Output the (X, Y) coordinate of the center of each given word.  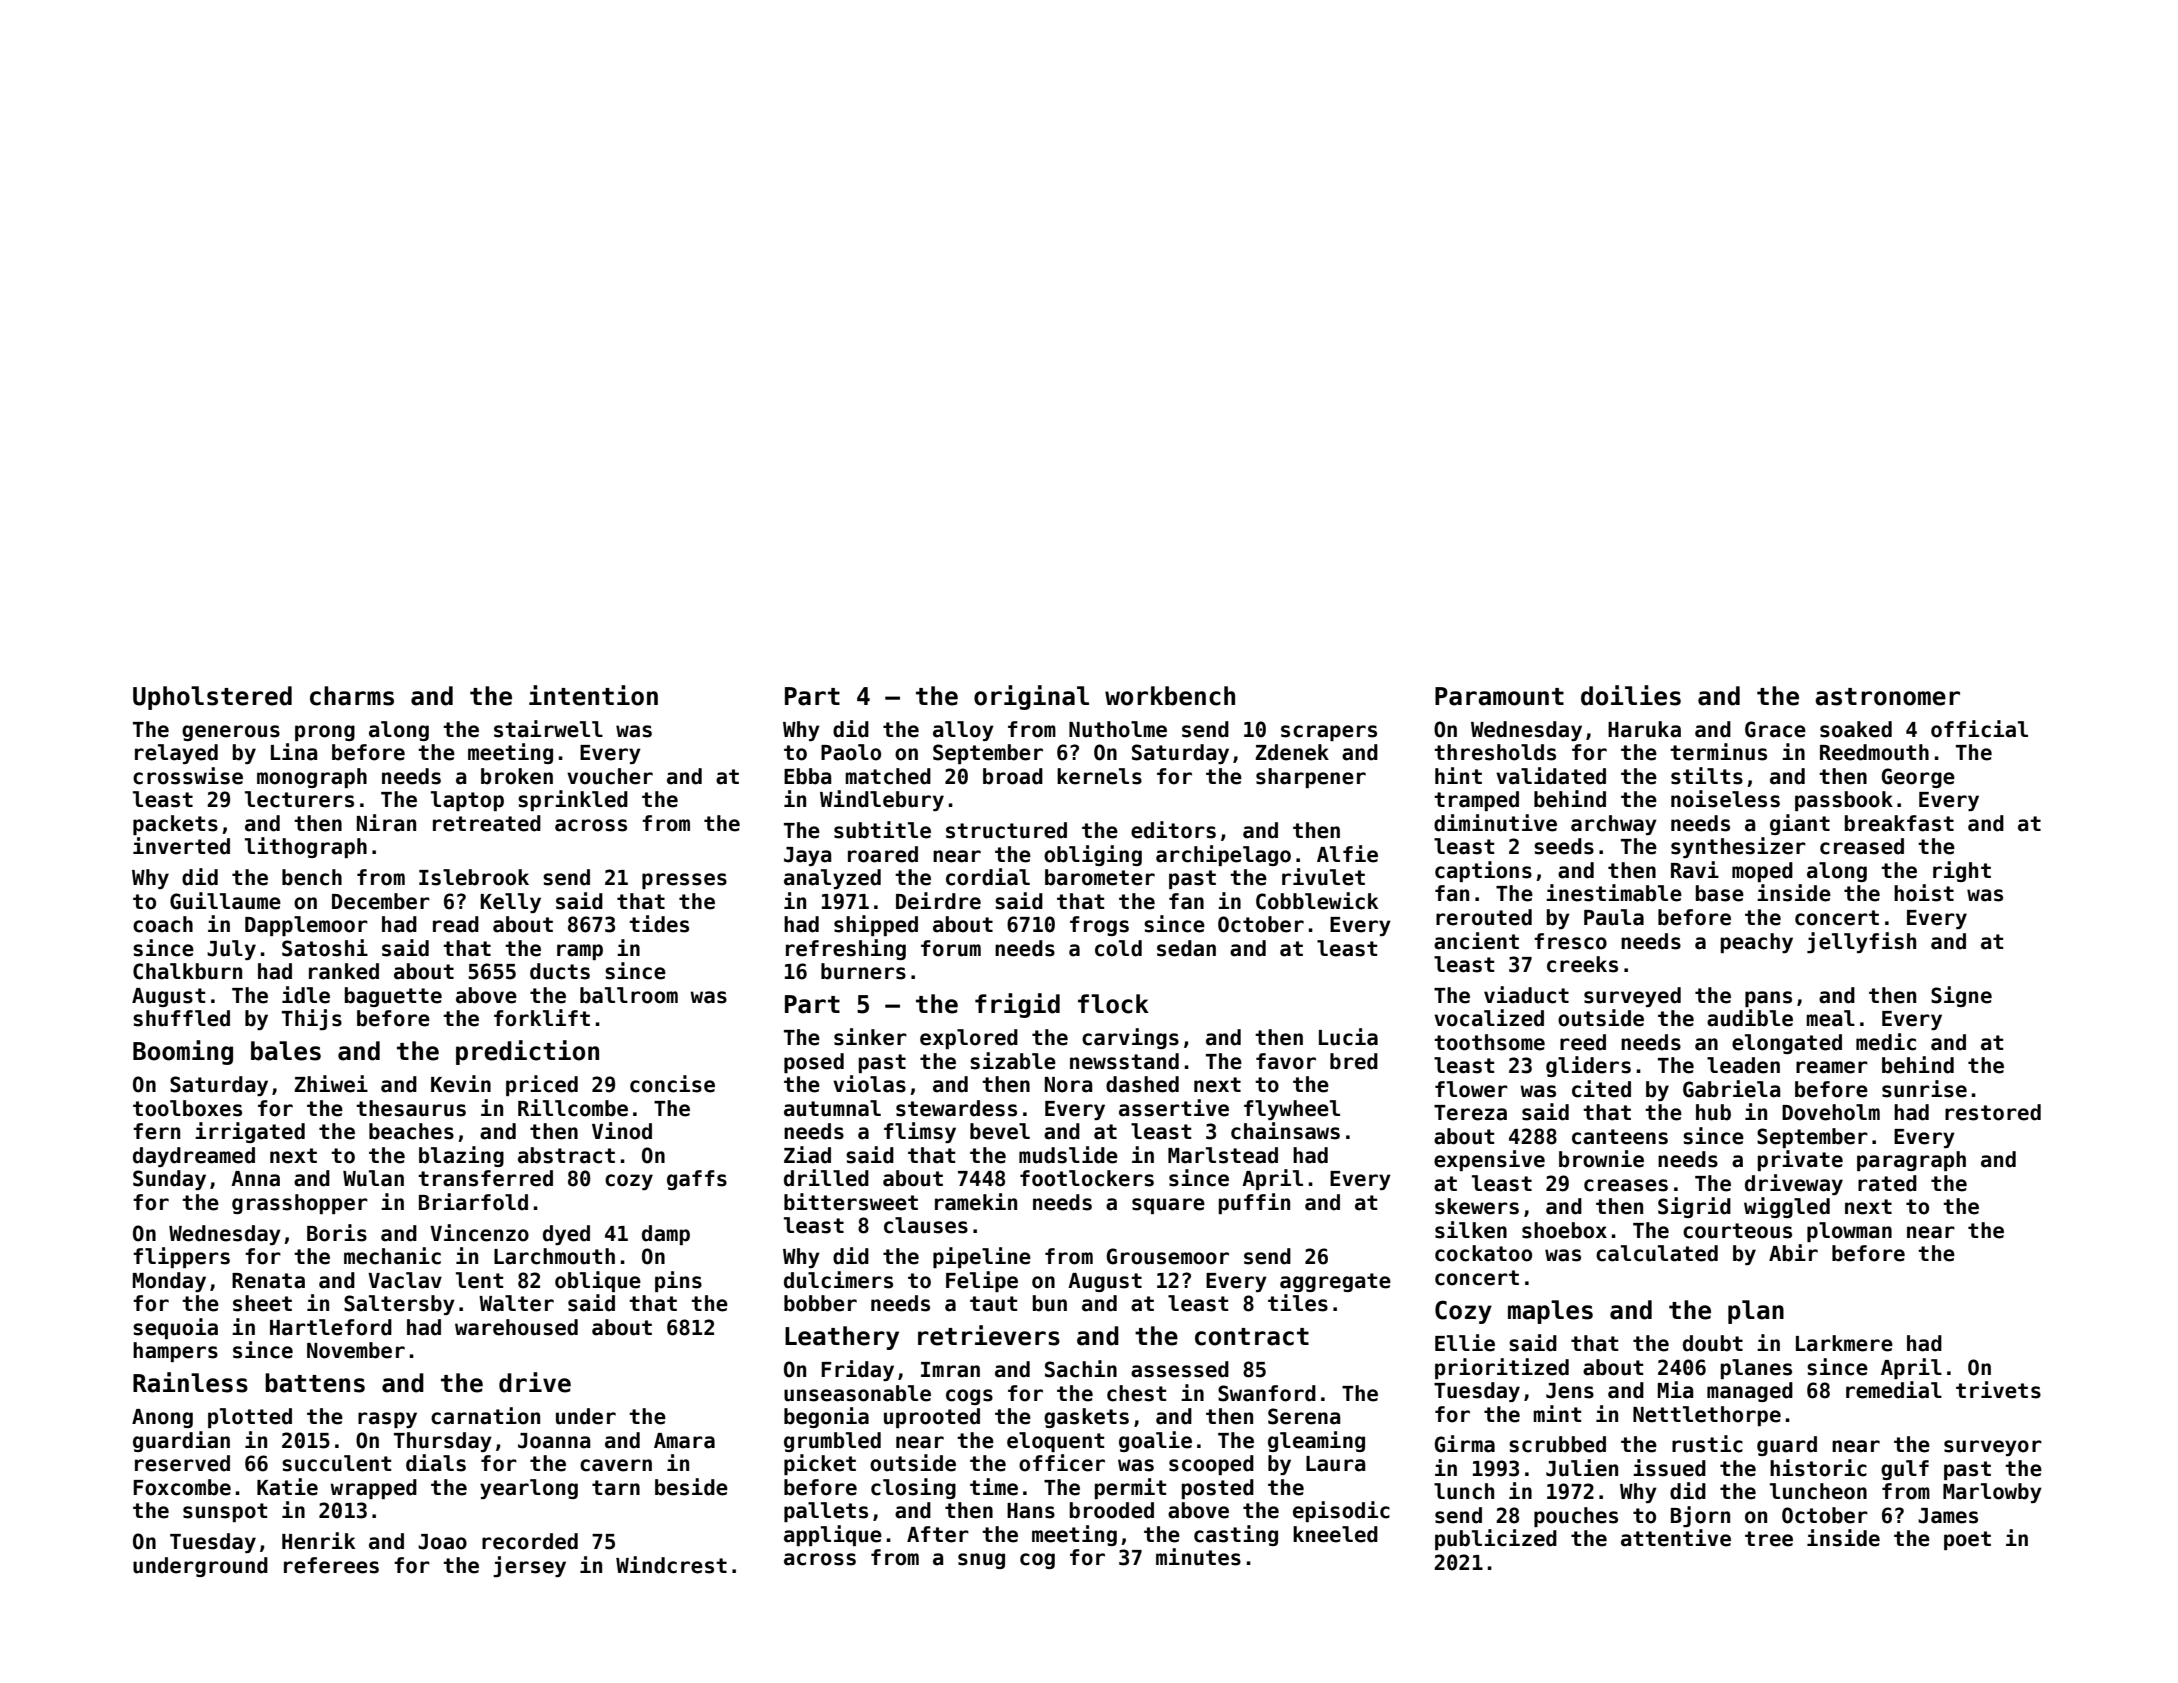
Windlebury (882, 800)
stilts (1707, 776)
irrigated (250, 1132)
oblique (598, 1281)
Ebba (807, 776)
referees (331, 1565)
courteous (1737, 1231)
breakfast (1899, 823)
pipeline (982, 1257)
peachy (1757, 943)
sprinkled (573, 800)
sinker (870, 1037)
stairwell (548, 729)
